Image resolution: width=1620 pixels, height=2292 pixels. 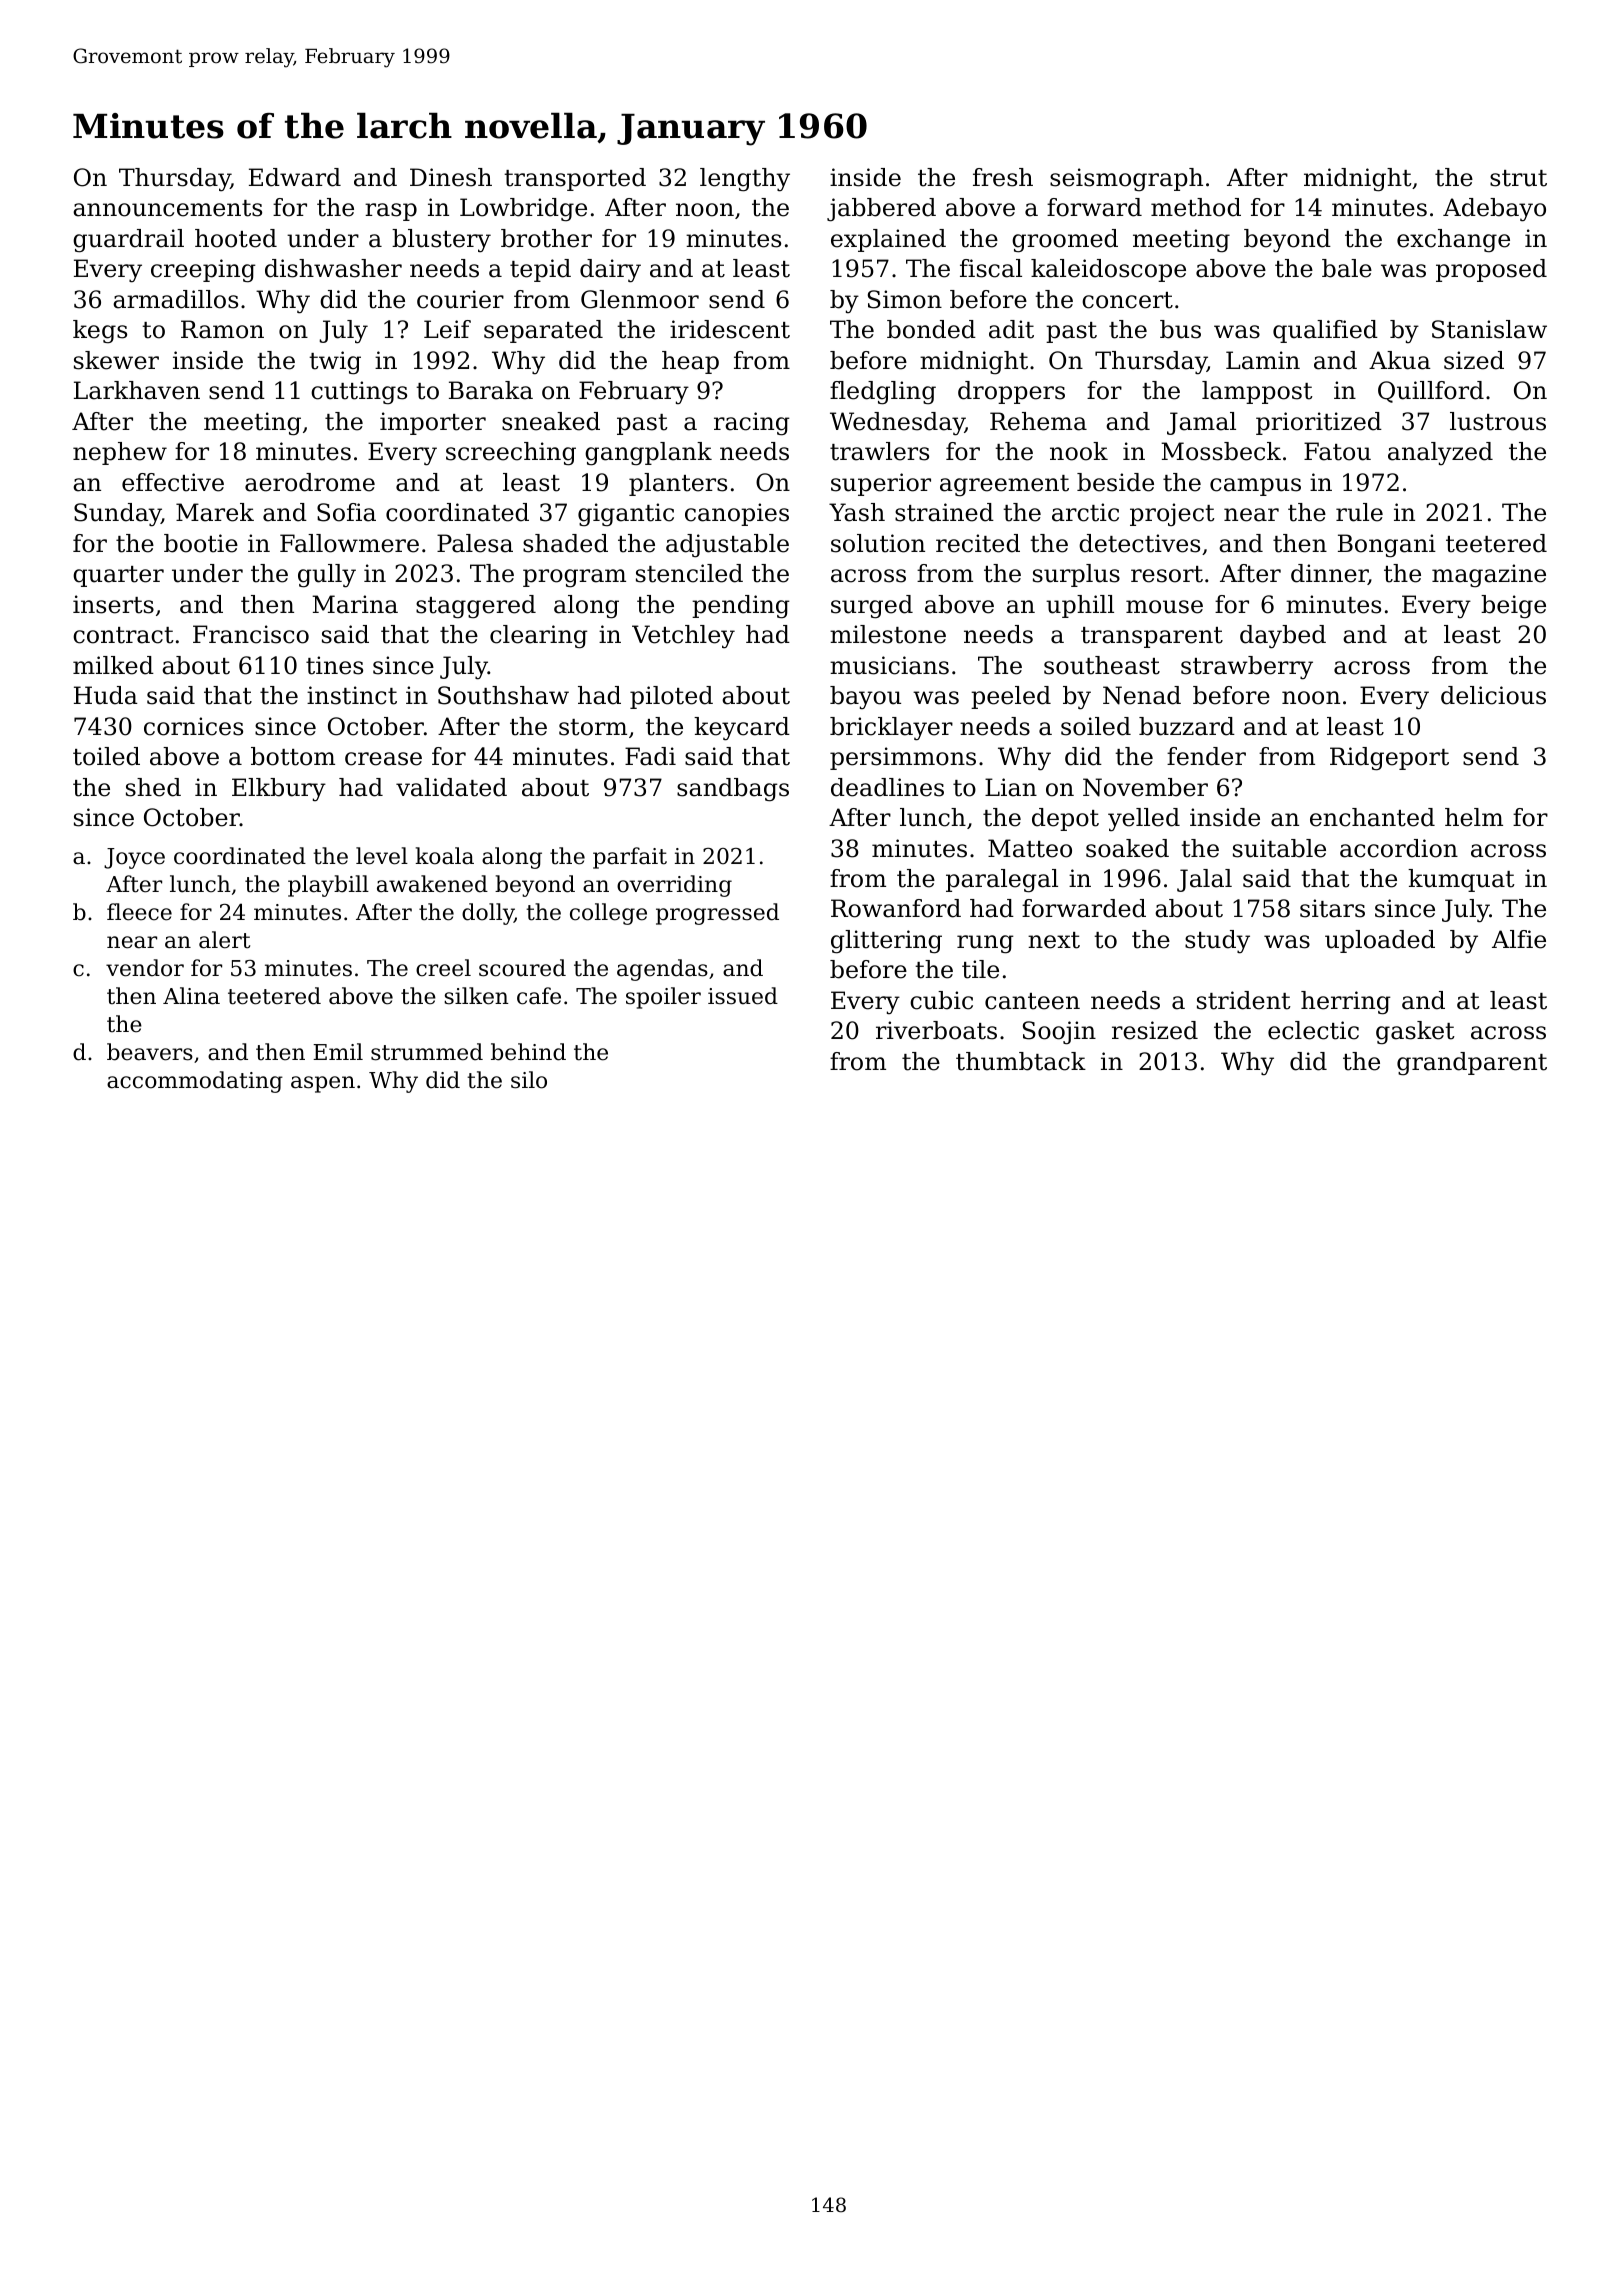 What do you see at coordinates (630, 858) in the screenshot?
I see `parfait` at bounding box center [630, 858].
